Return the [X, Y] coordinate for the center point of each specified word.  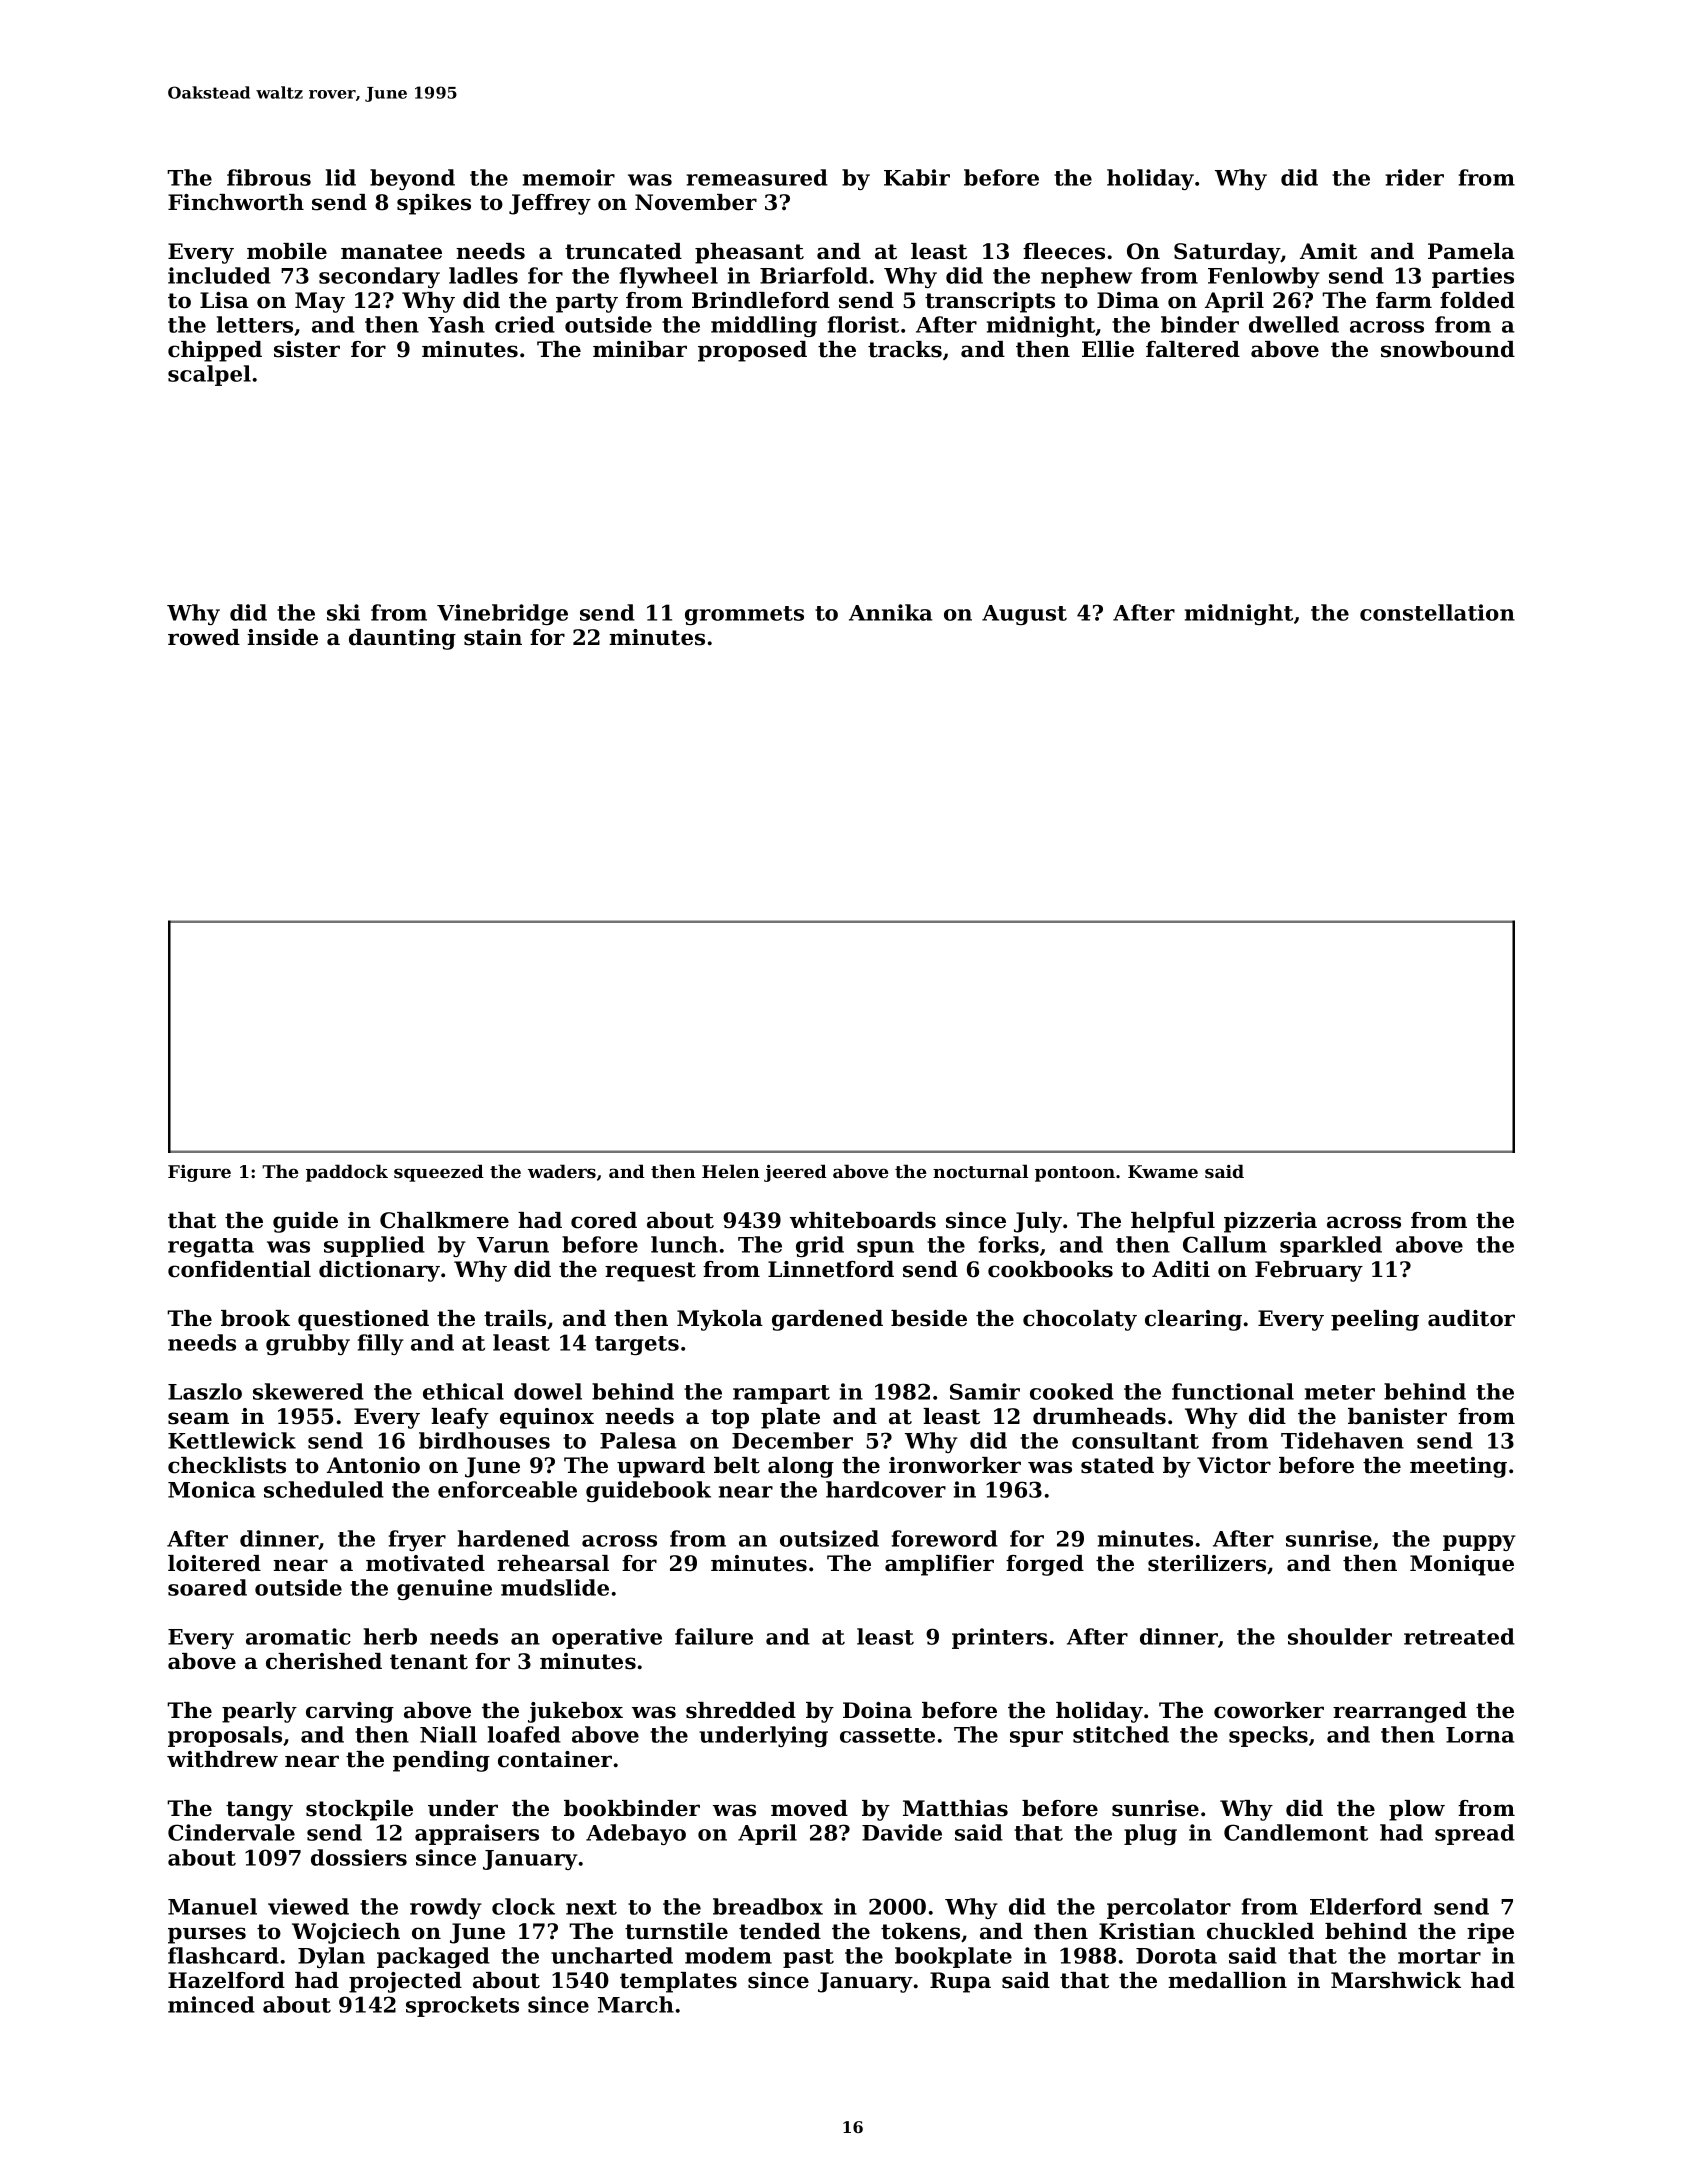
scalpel [209, 375]
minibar [640, 349]
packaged [433, 1957]
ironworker [955, 1465]
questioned [363, 1320]
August [1024, 615]
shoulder [1340, 1636]
